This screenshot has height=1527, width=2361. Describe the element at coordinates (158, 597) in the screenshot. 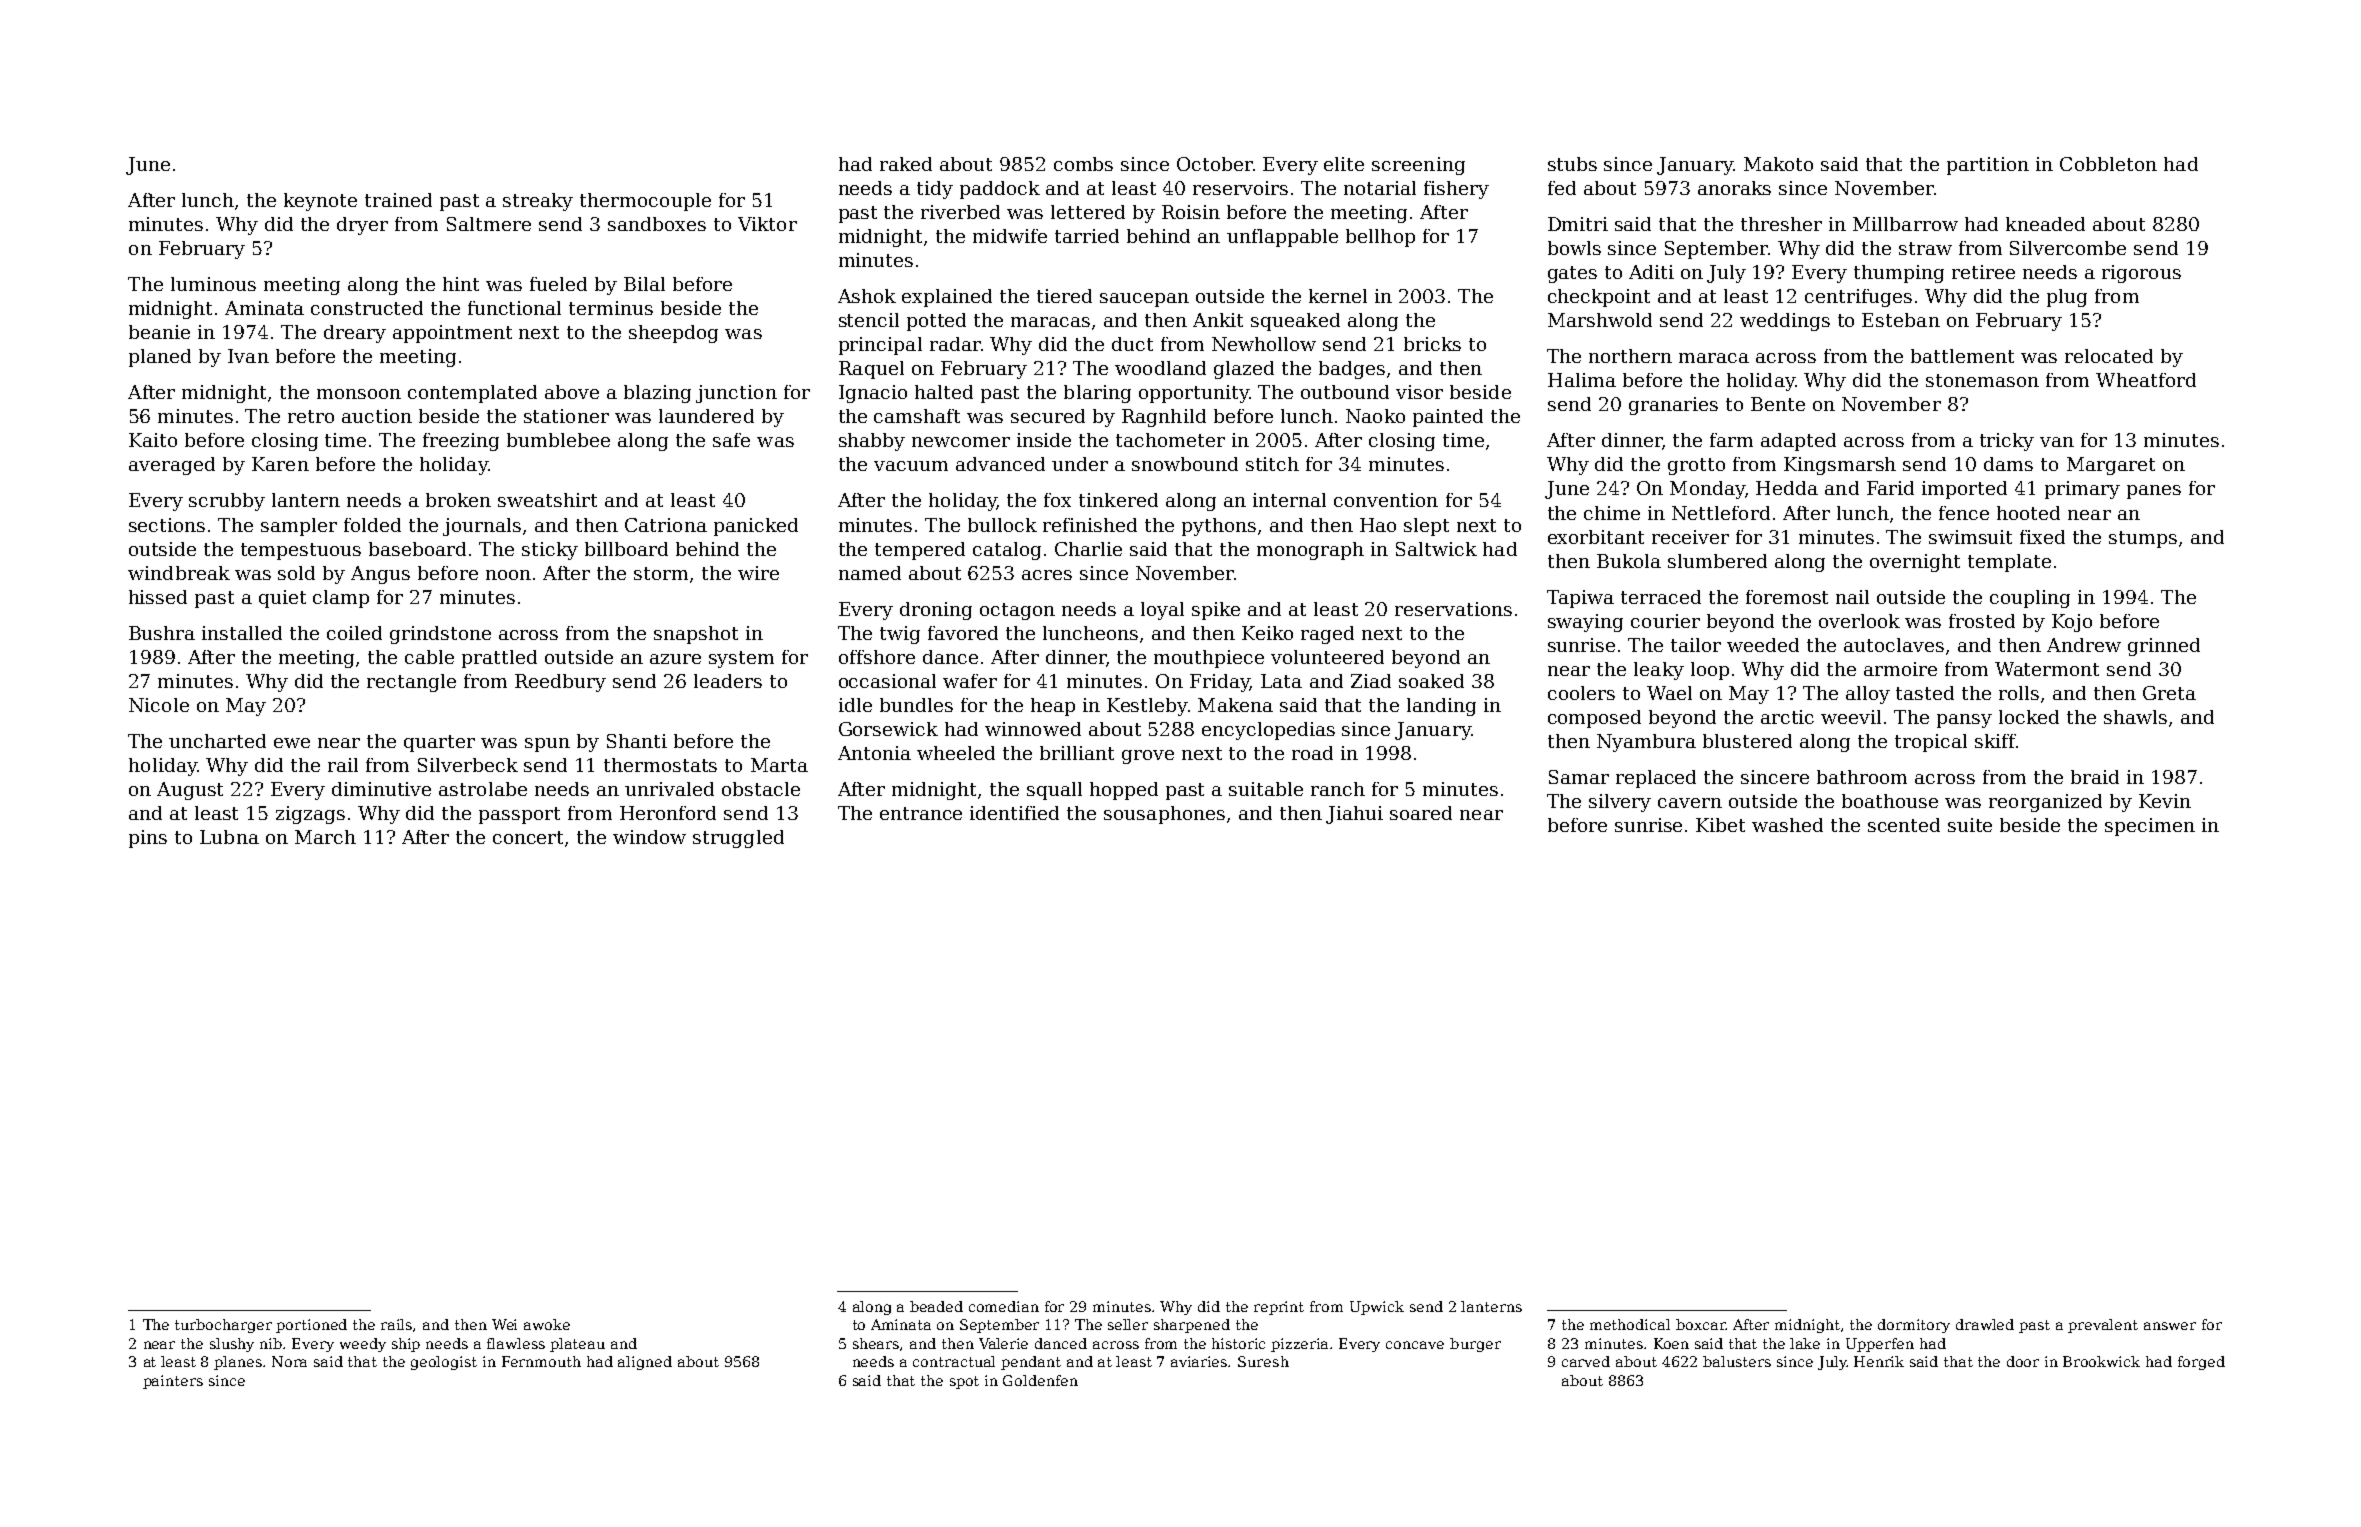

I see `hissed` at that location.
